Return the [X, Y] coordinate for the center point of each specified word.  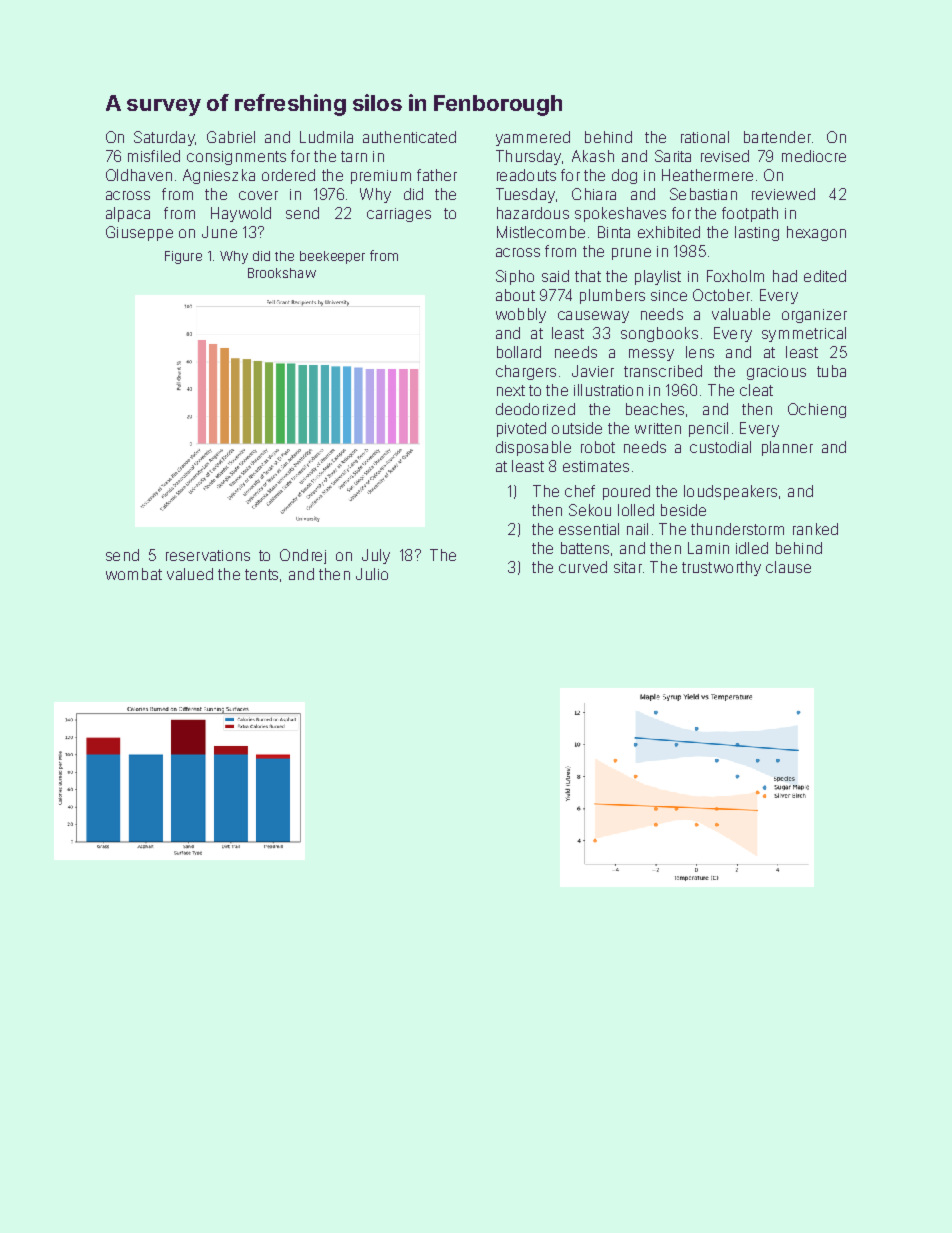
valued [190, 574]
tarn [354, 156]
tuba [831, 371]
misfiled [154, 156]
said [555, 276]
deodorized [535, 409]
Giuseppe [139, 233]
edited [825, 276]
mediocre [814, 156]
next [511, 390]
